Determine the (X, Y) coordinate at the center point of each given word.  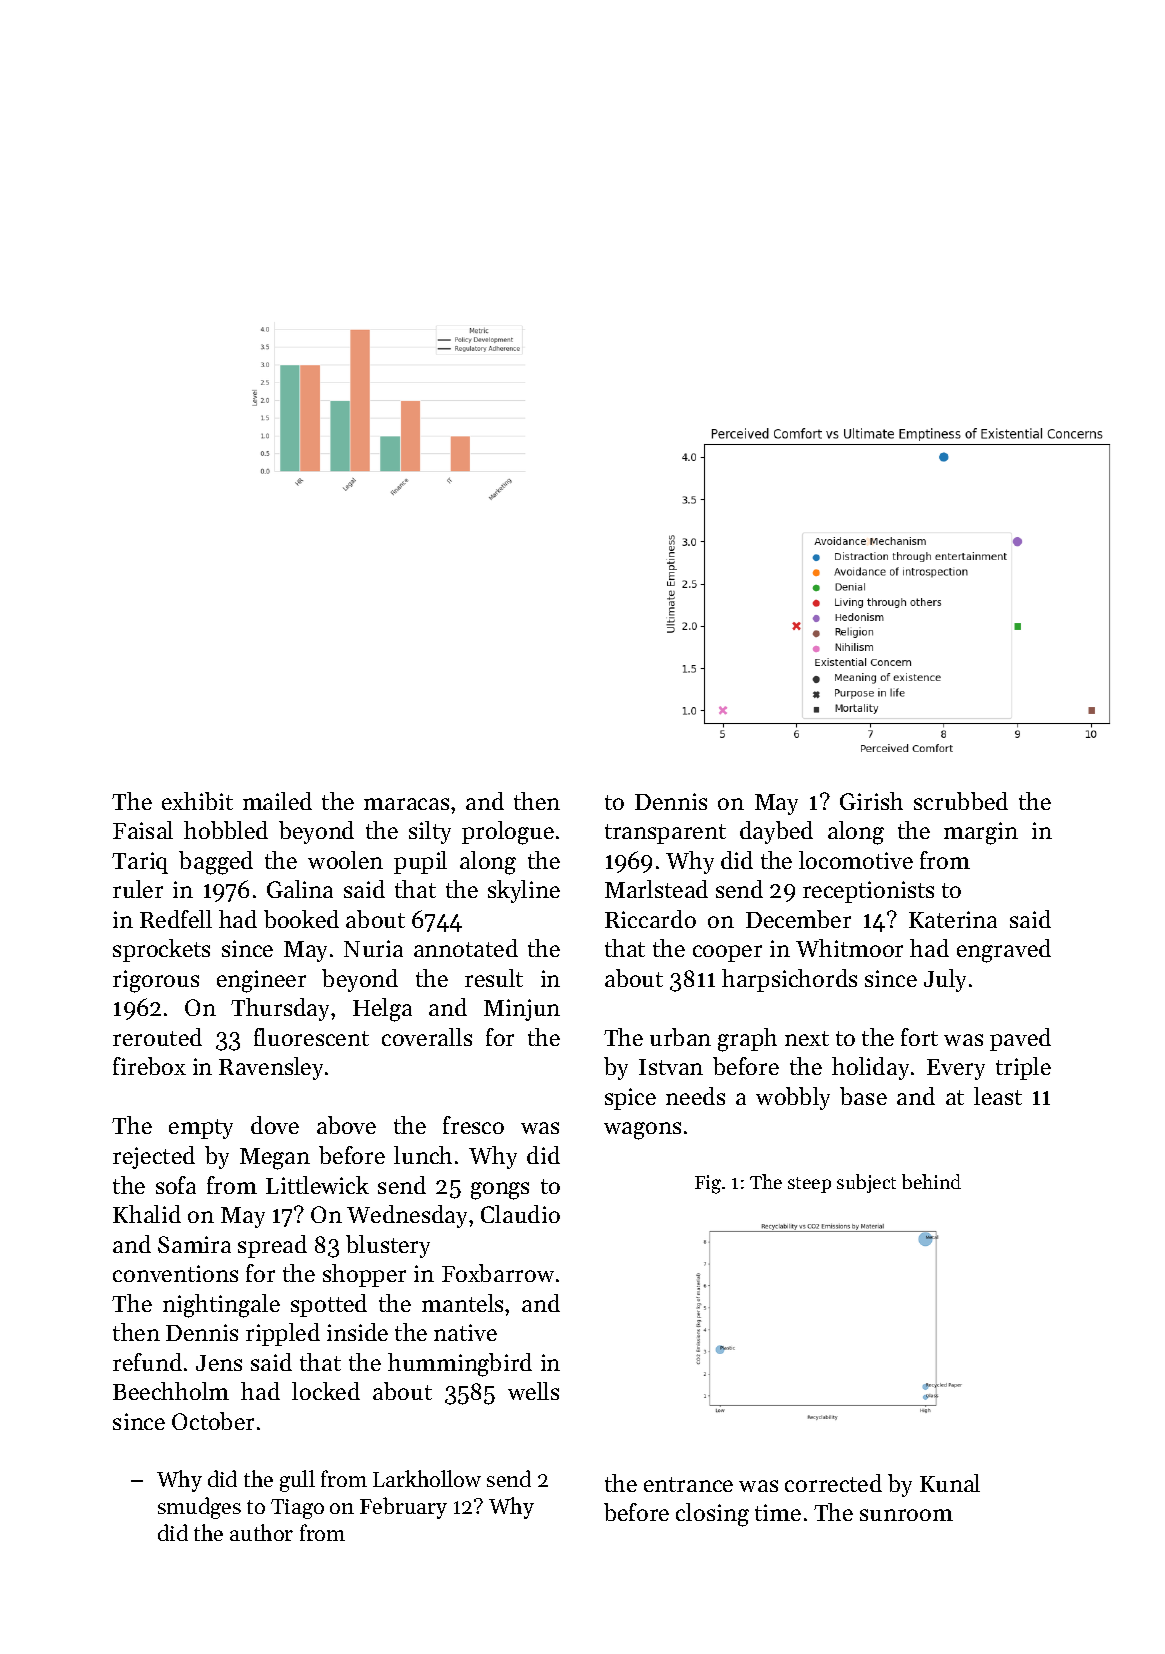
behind (931, 1181)
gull (297, 1481)
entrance (688, 1484)
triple (1023, 1068)
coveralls (427, 1037)
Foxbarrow (498, 1273)
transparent (665, 834)
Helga (382, 1010)
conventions (175, 1273)
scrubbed (961, 801)
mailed (277, 801)
